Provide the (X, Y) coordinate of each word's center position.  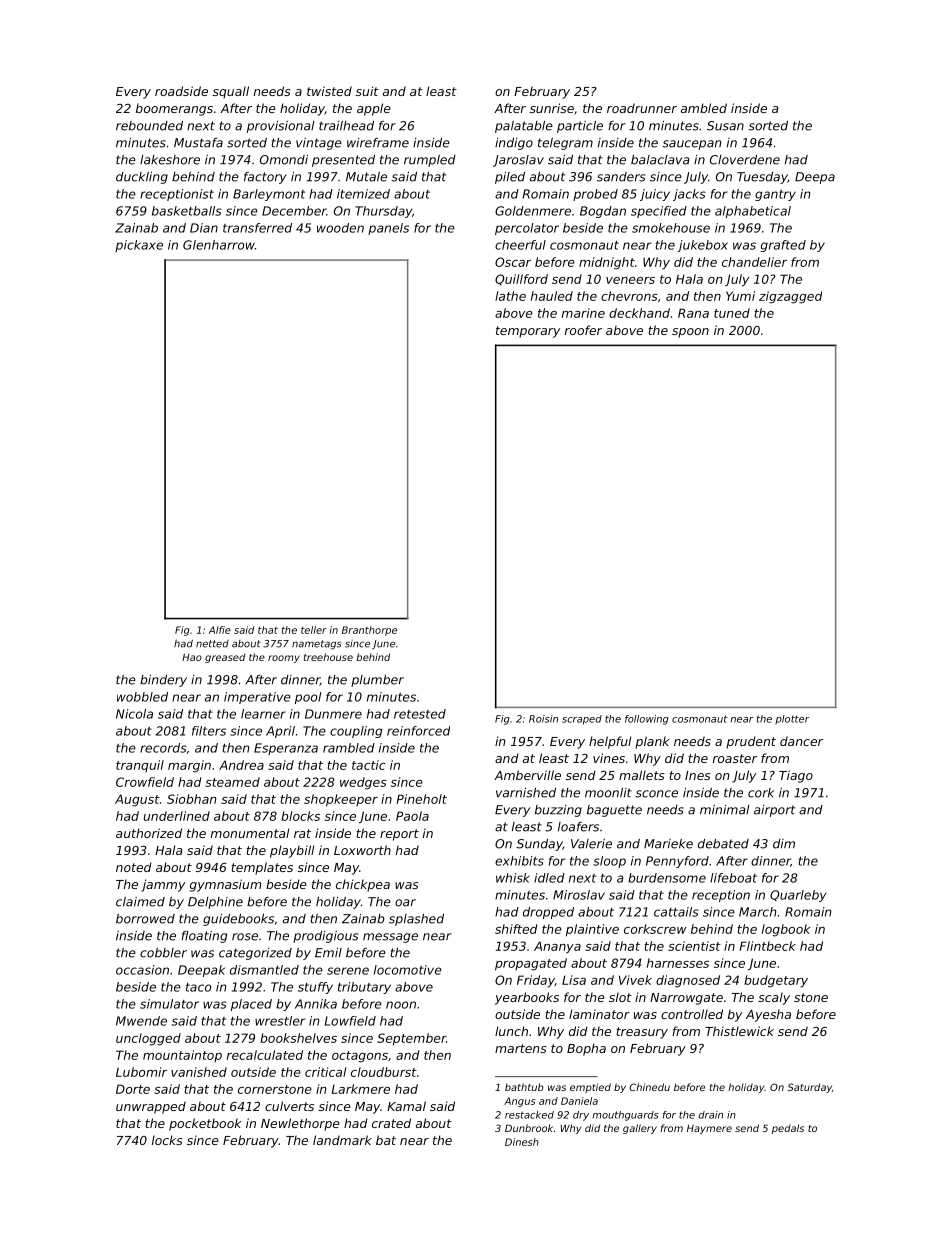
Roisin (543, 719)
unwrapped (151, 1107)
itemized (363, 194)
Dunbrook (529, 1128)
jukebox (702, 246)
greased (225, 658)
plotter (792, 720)
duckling (142, 178)
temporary (528, 332)
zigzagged (790, 297)
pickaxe (139, 246)
